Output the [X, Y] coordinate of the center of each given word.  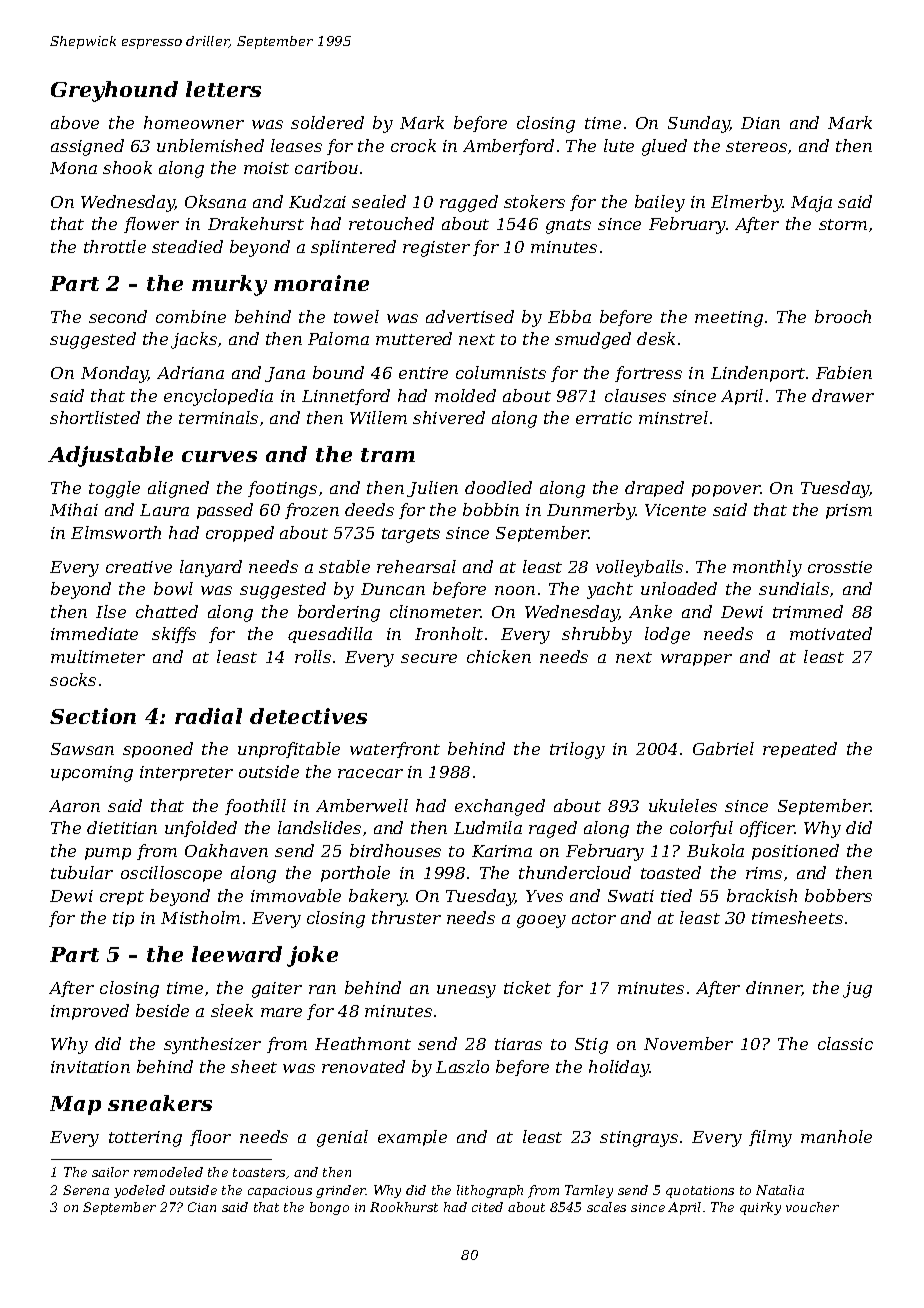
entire [423, 373]
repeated [800, 750]
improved [90, 1012]
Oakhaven [226, 850]
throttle [115, 246]
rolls [313, 656]
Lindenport [758, 374]
